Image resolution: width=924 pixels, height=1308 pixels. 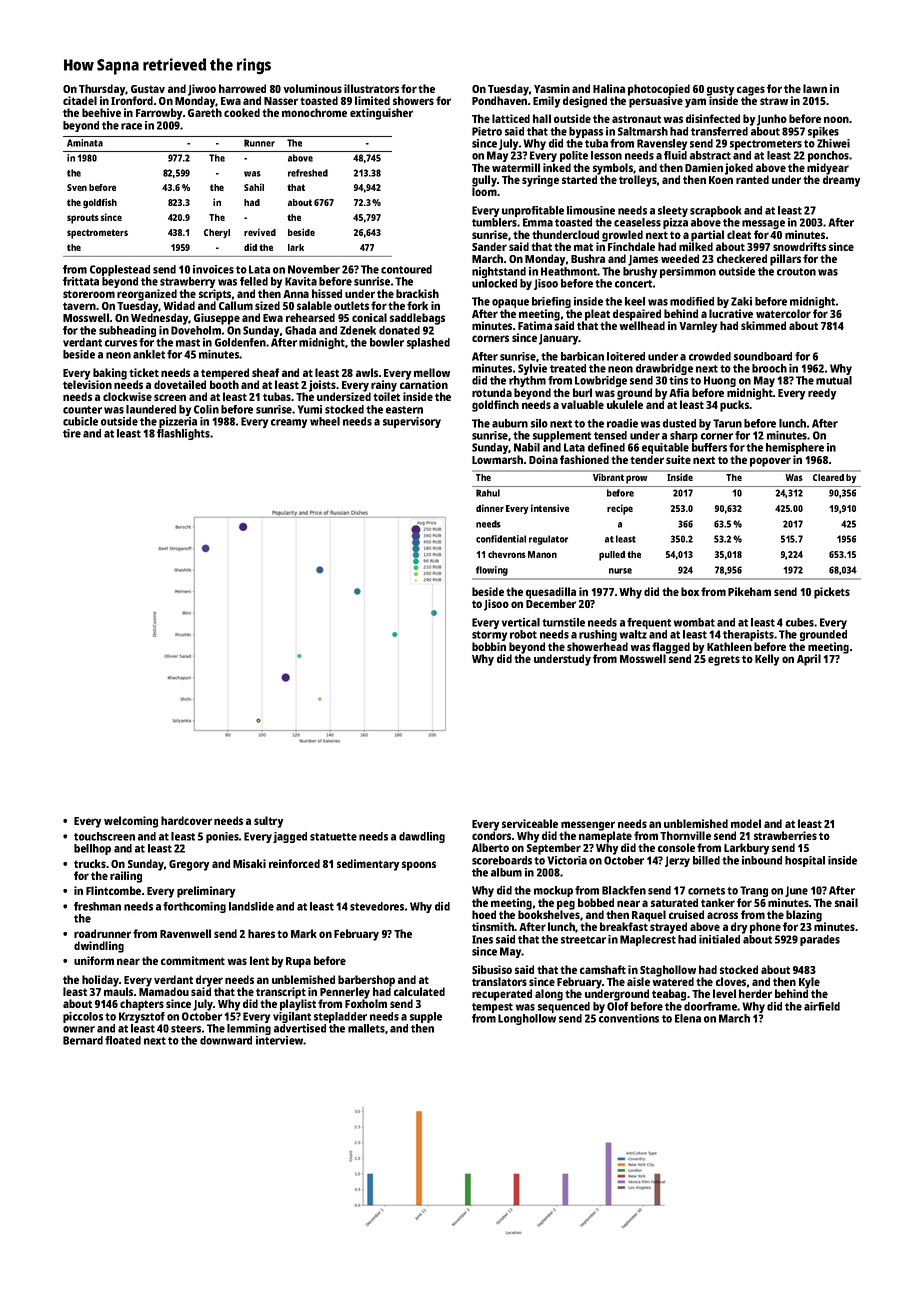 I want to click on spoons, so click(x=419, y=866).
